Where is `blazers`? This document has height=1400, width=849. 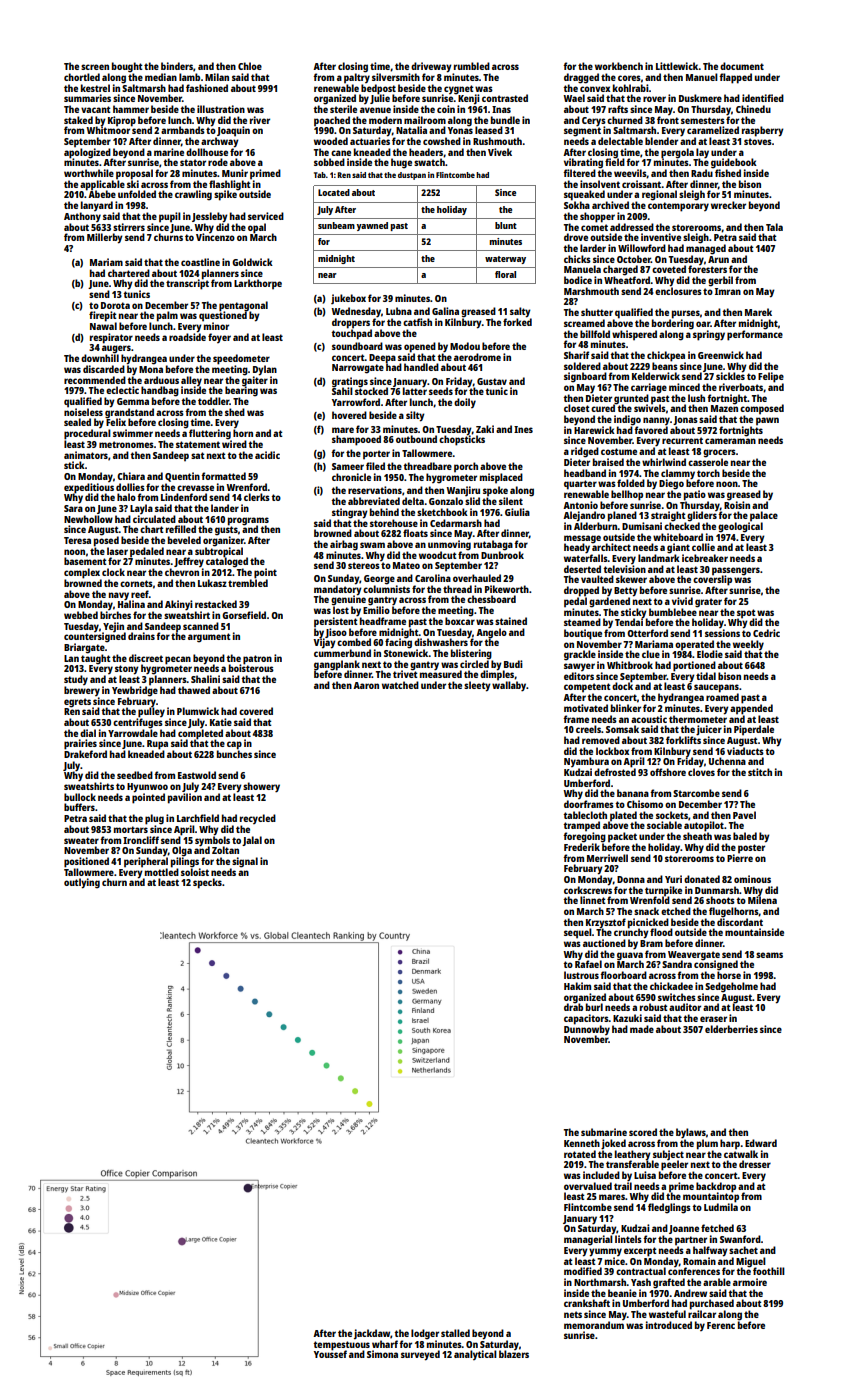 blazers is located at coordinates (514, 1354).
